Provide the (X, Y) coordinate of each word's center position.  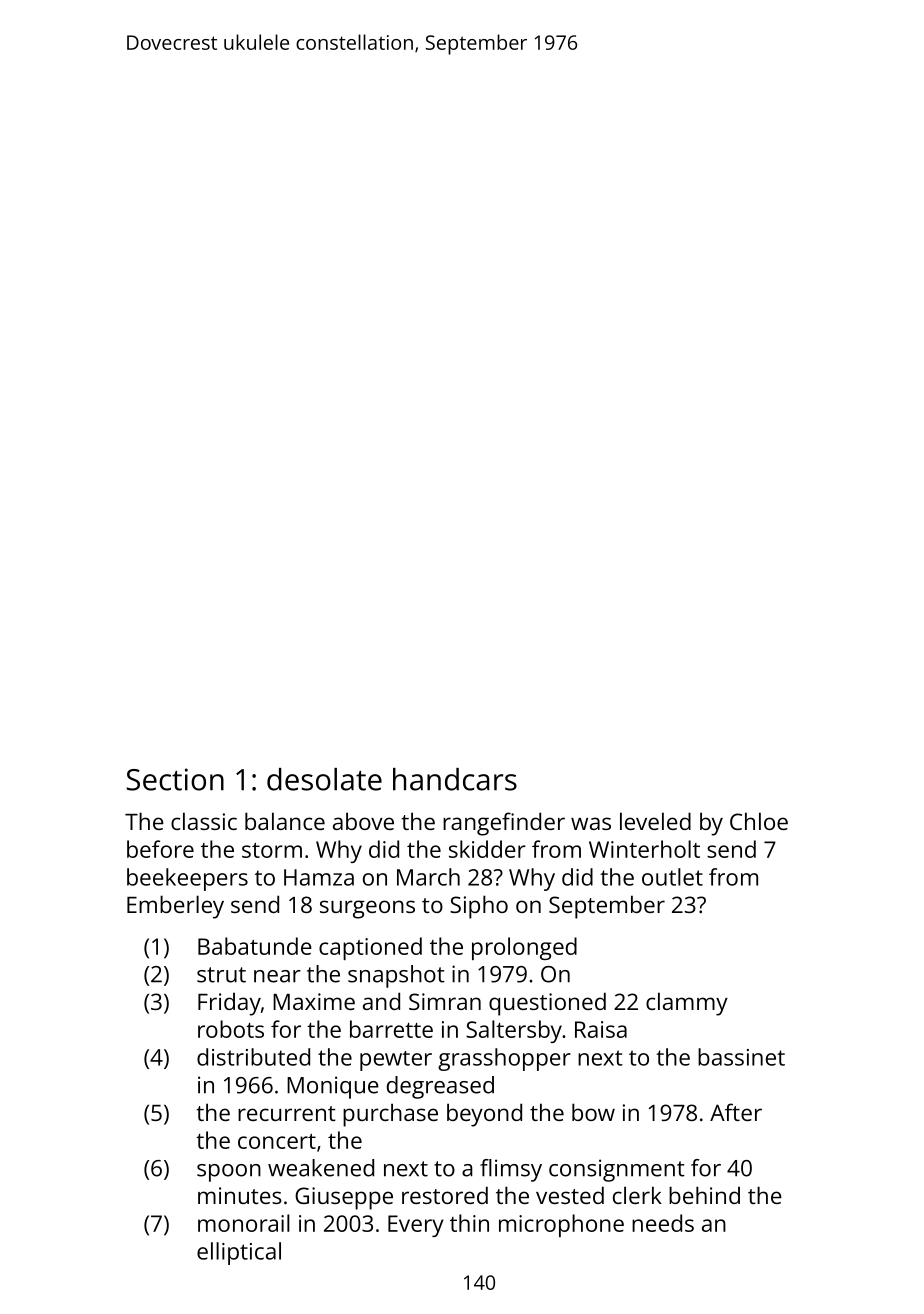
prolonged (524, 948)
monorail (244, 1223)
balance (285, 821)
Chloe (759, 821)
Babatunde (255, 946)
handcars (455, 779)
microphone (561, 1225)
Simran (445, 1001)
